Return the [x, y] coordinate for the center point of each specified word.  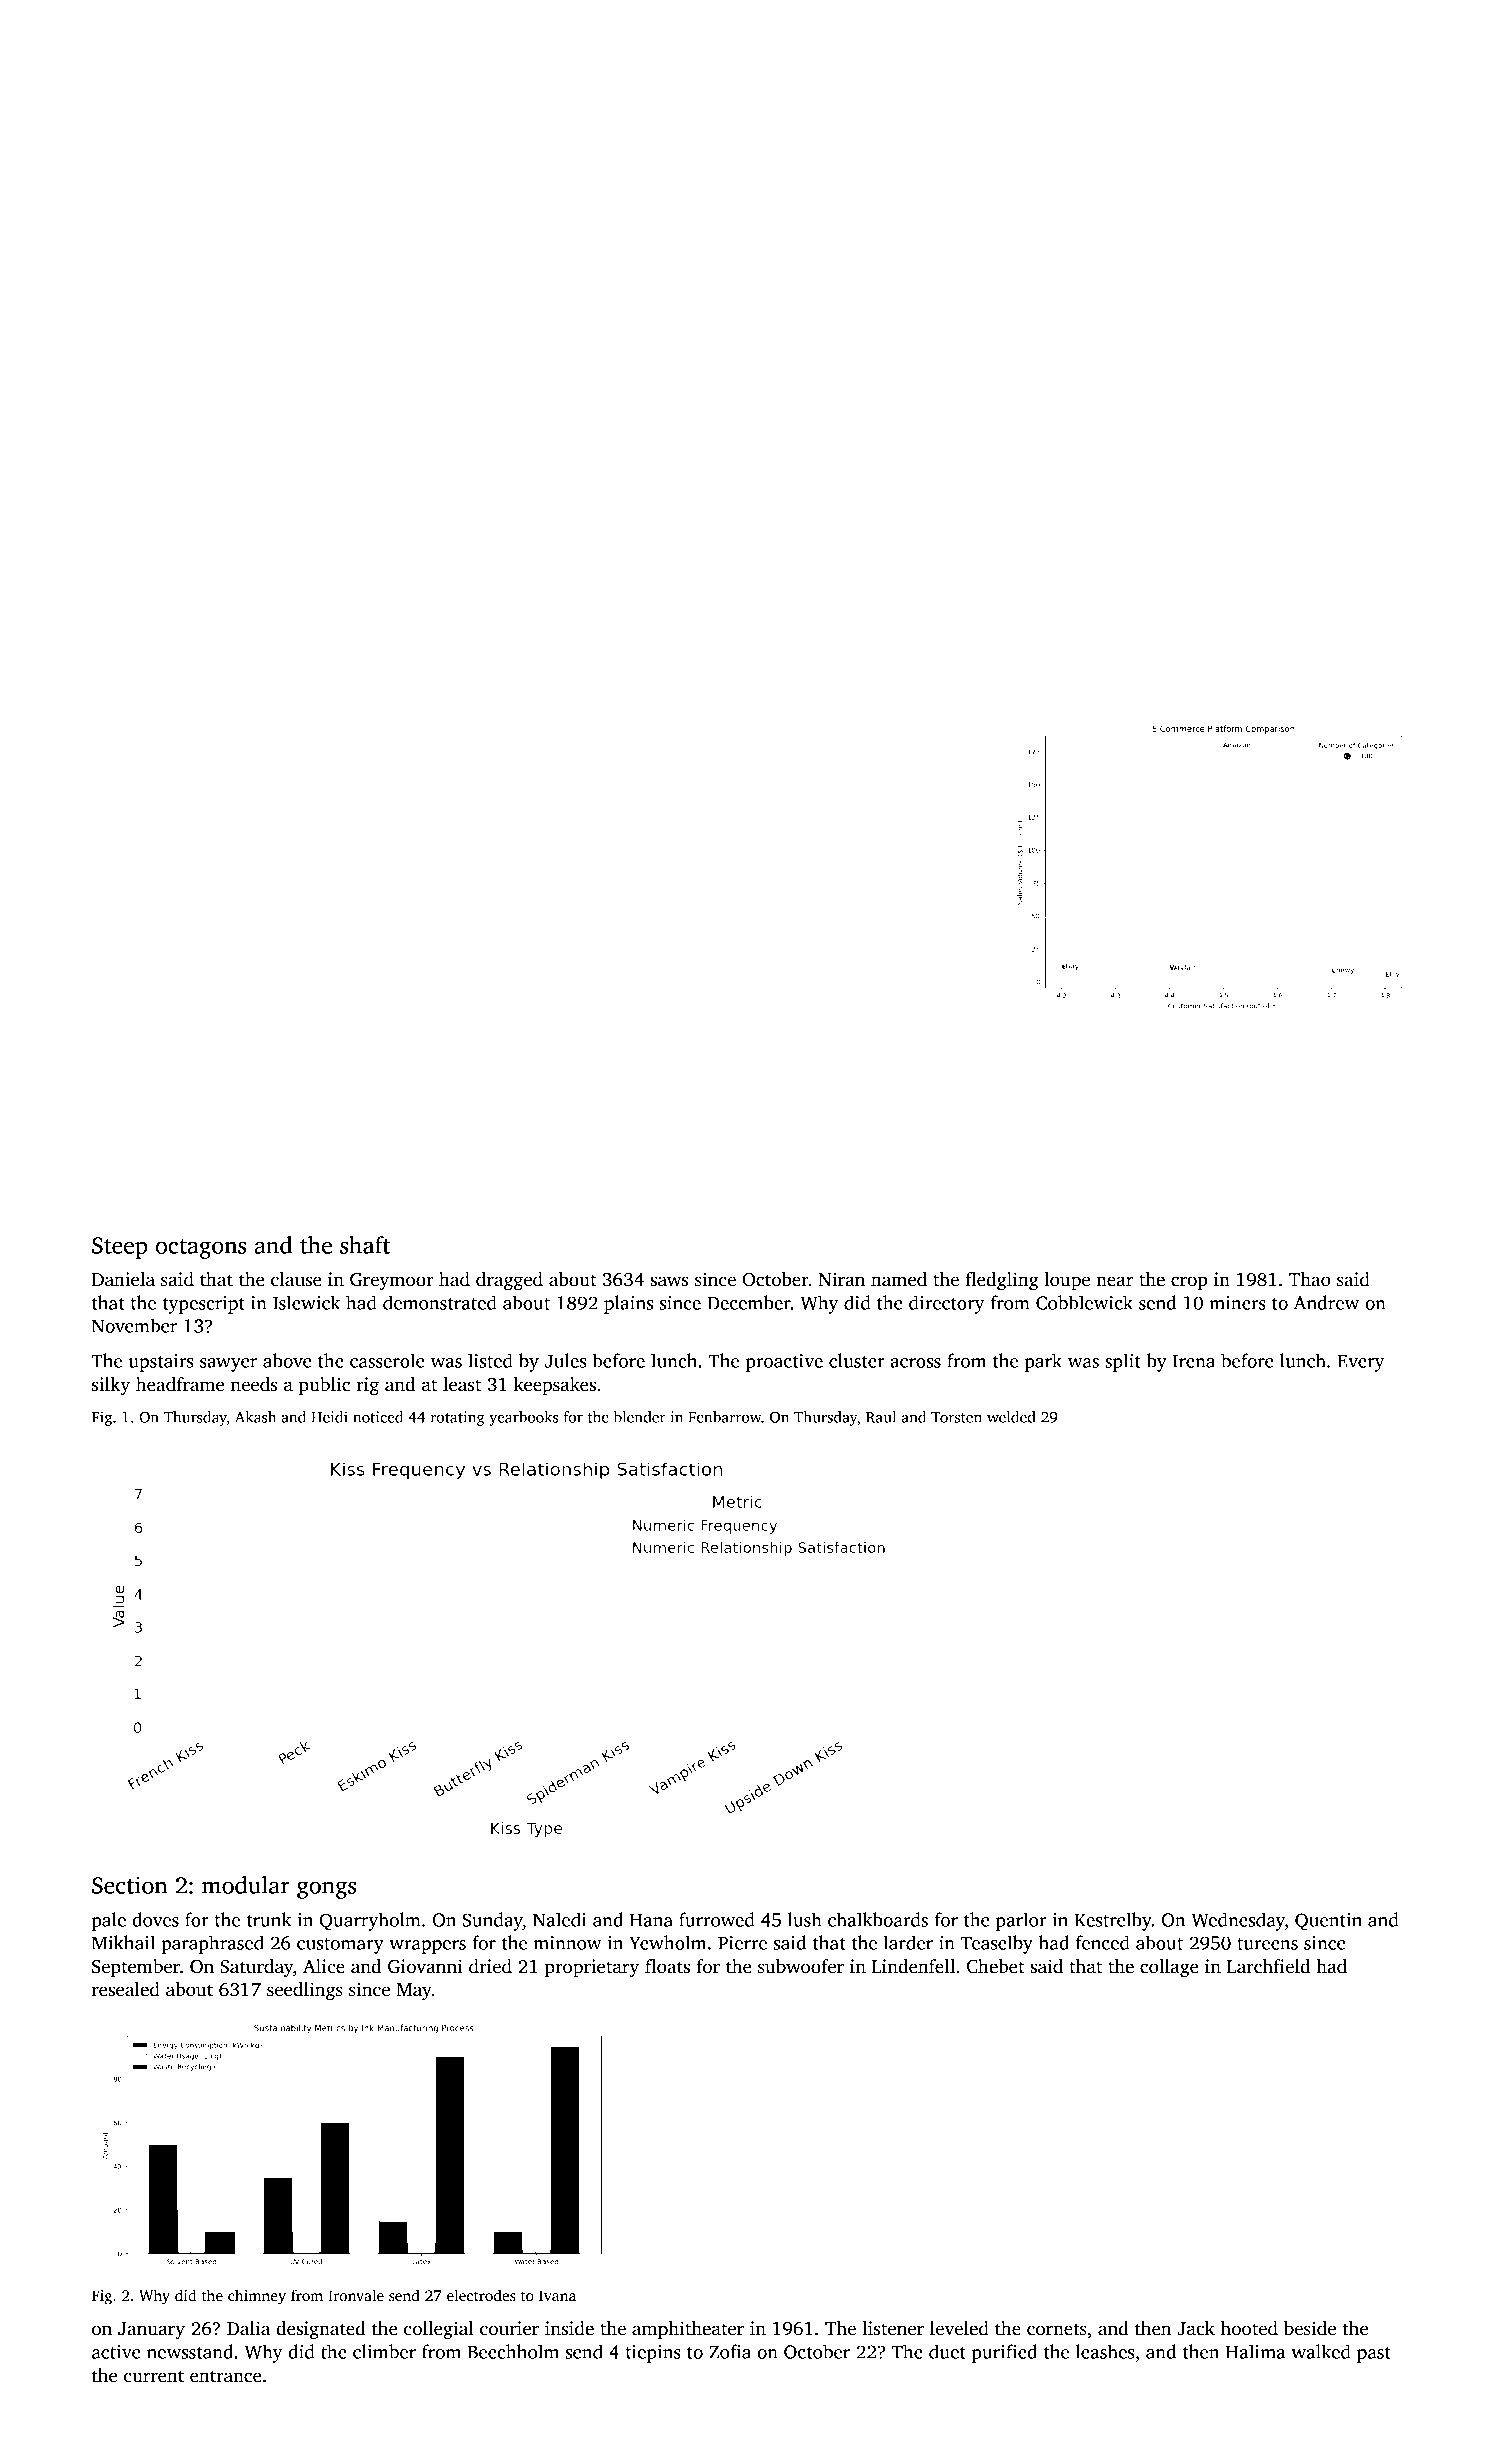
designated [321, 2330]
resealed [126, 1989]
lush [805, 1919]
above [287, 1360]
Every [1361, 1363]
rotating [458, 1418]
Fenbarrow [725, 1417]
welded [1011, 1417]
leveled [959, 2328]
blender [640, 1417]
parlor [1021, 1921]
